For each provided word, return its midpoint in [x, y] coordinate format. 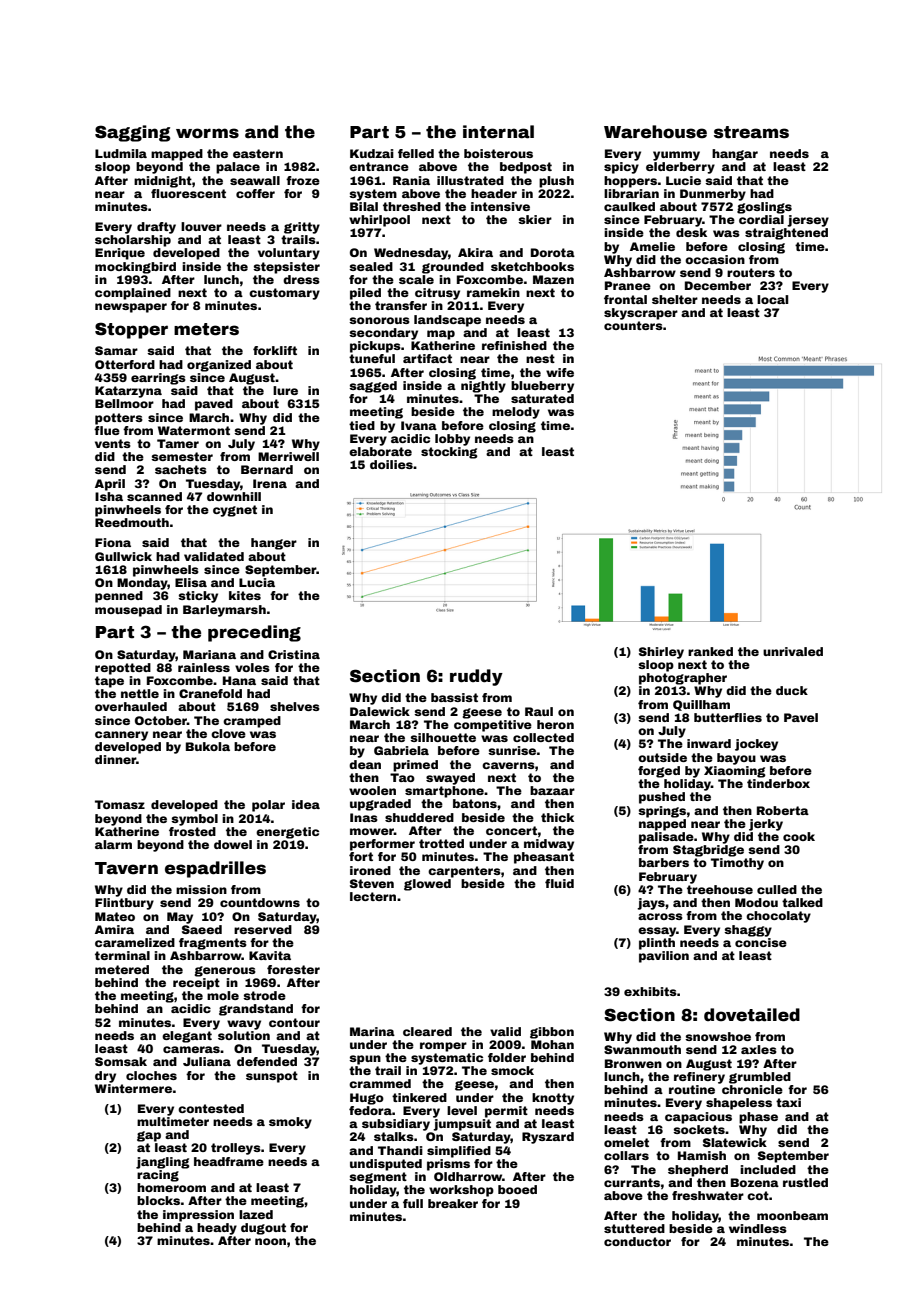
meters [206, 329]
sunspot [272, 1077]
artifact [427, 358]
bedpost [526, 168]
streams [751, 132]
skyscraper [641, 314]
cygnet [235, 511]
